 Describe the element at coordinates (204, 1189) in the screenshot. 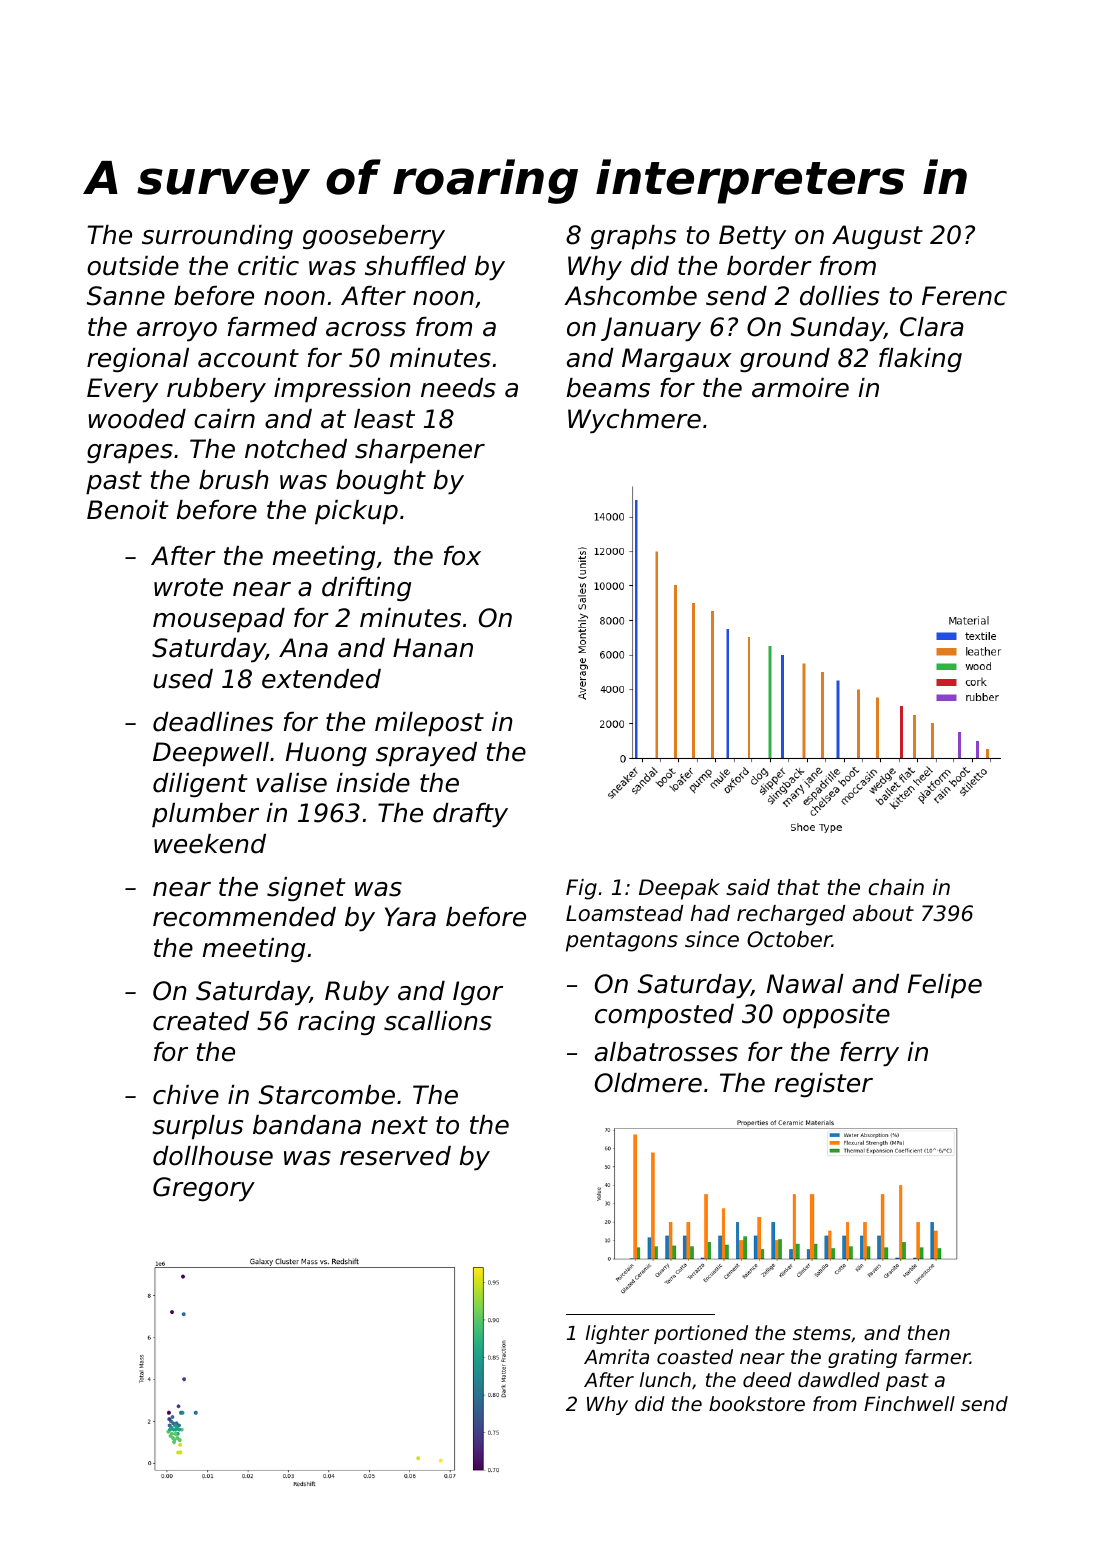

I see `Gregory` at that location.
